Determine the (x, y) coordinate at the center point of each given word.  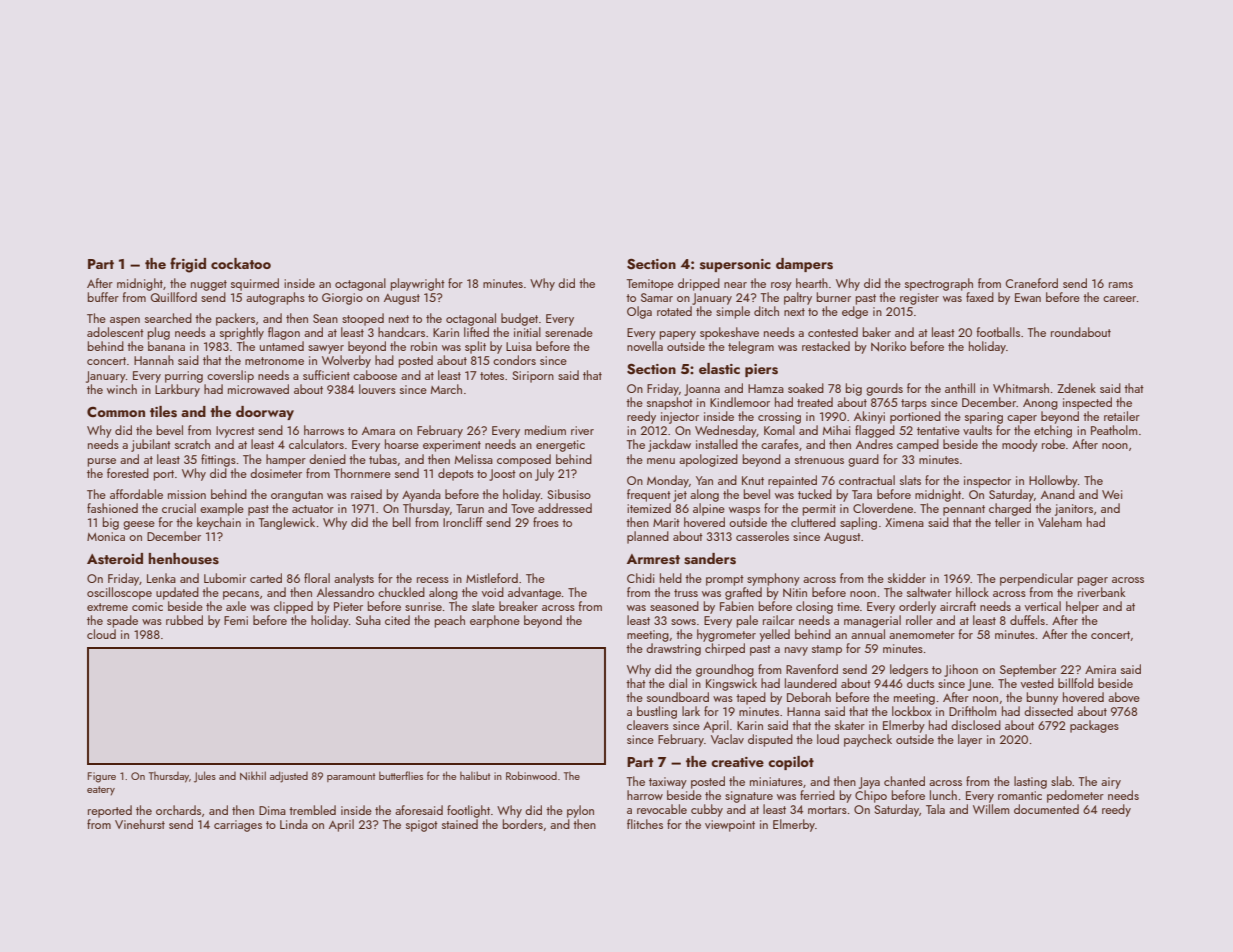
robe (1053, 444)
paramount (351, 777)
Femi (236, 620)
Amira (1100, 669)
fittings (218, 460)
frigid (188, 265)
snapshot (670, 403)
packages (1094, 726)
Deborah (809, 697)
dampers (804, 265)
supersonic (735, 265)
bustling (657, 712)
